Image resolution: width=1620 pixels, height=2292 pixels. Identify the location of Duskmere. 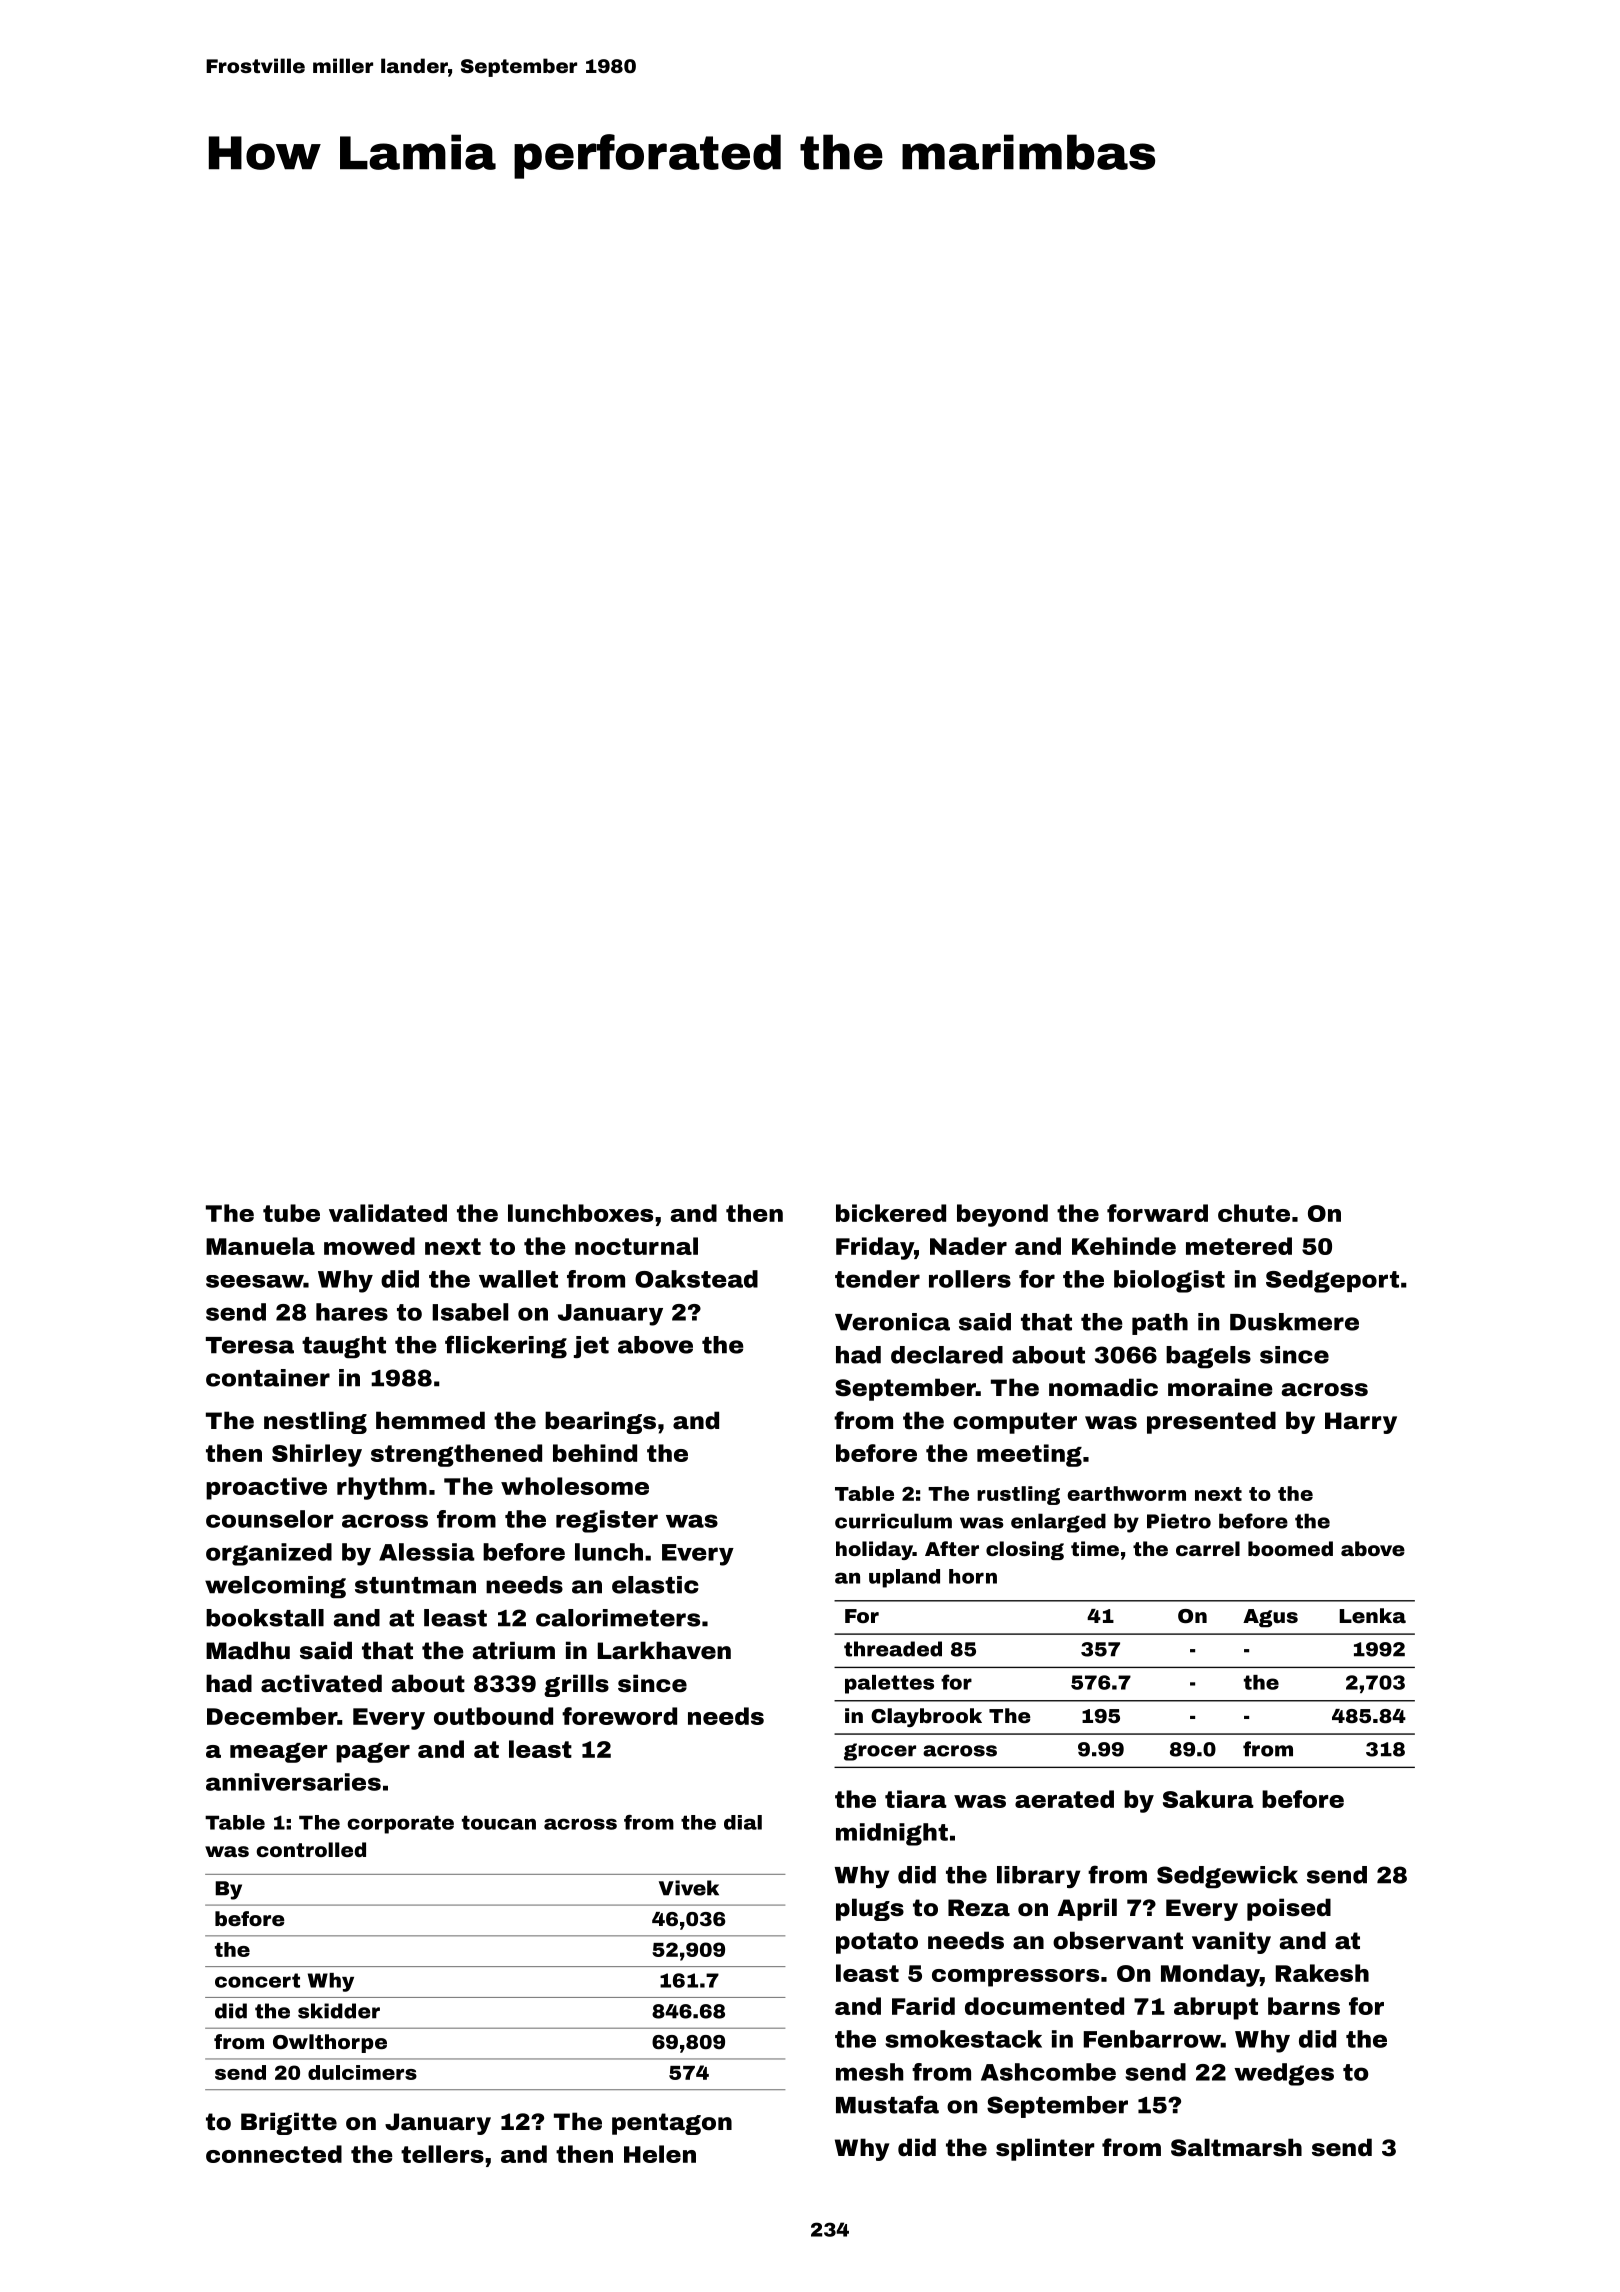
(1294, 1322).
